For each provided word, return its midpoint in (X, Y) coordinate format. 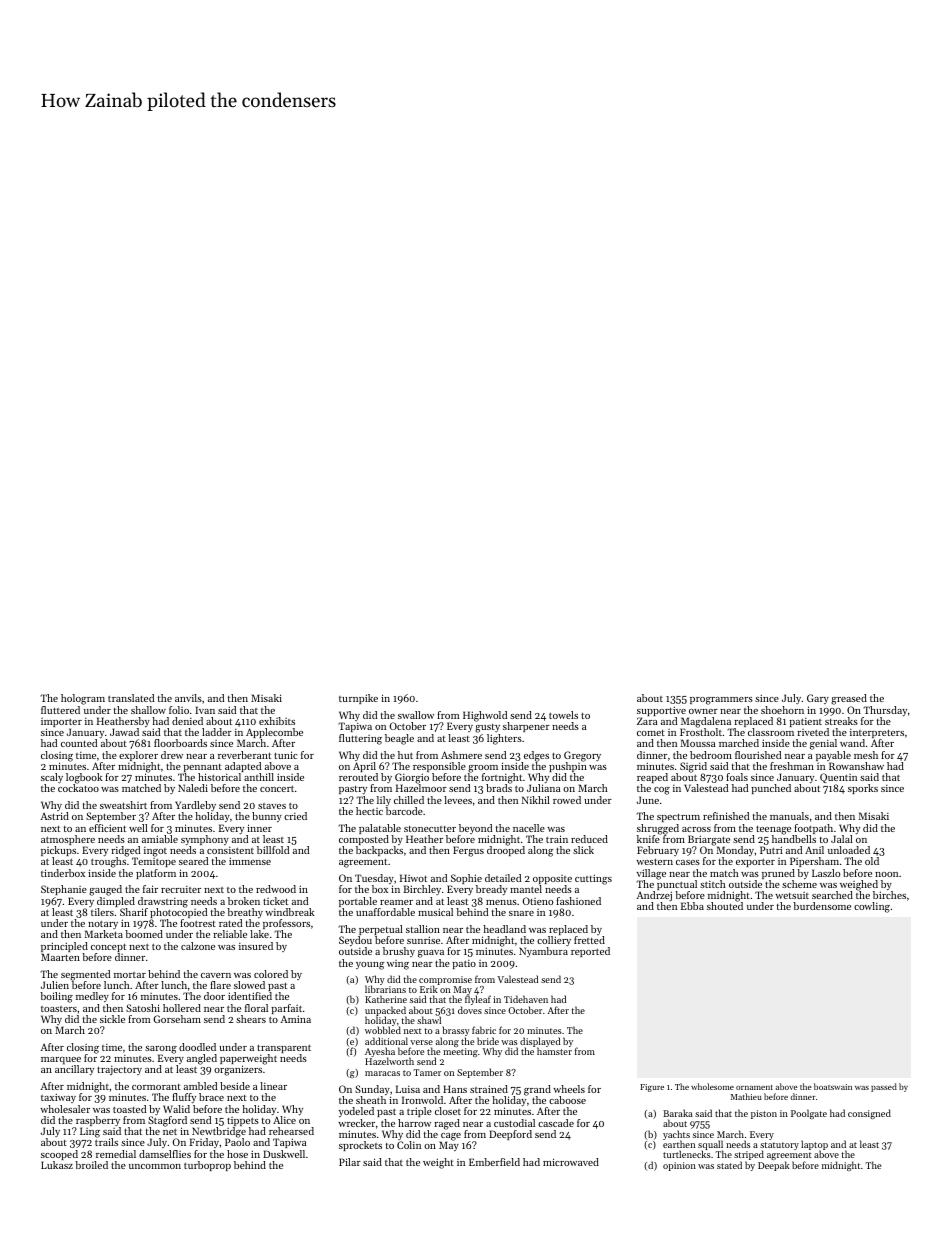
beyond (475, 829)
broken (244, 901)
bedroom (711, 755)
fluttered (60, 710)
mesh (866, 755)
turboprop (207, 1166)
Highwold (486, 717)
